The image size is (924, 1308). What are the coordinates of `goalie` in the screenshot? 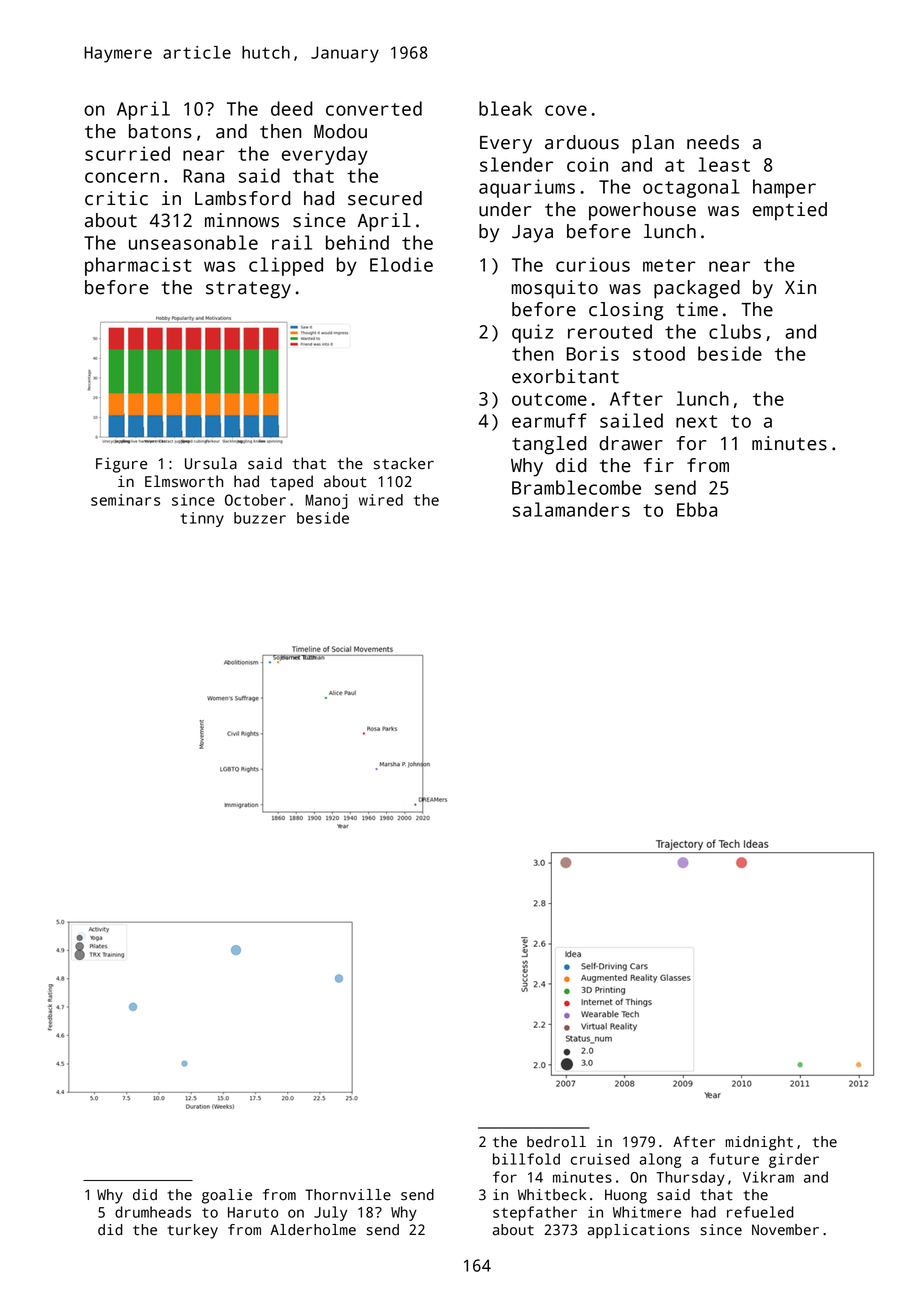 It's located at (227, 1196).
